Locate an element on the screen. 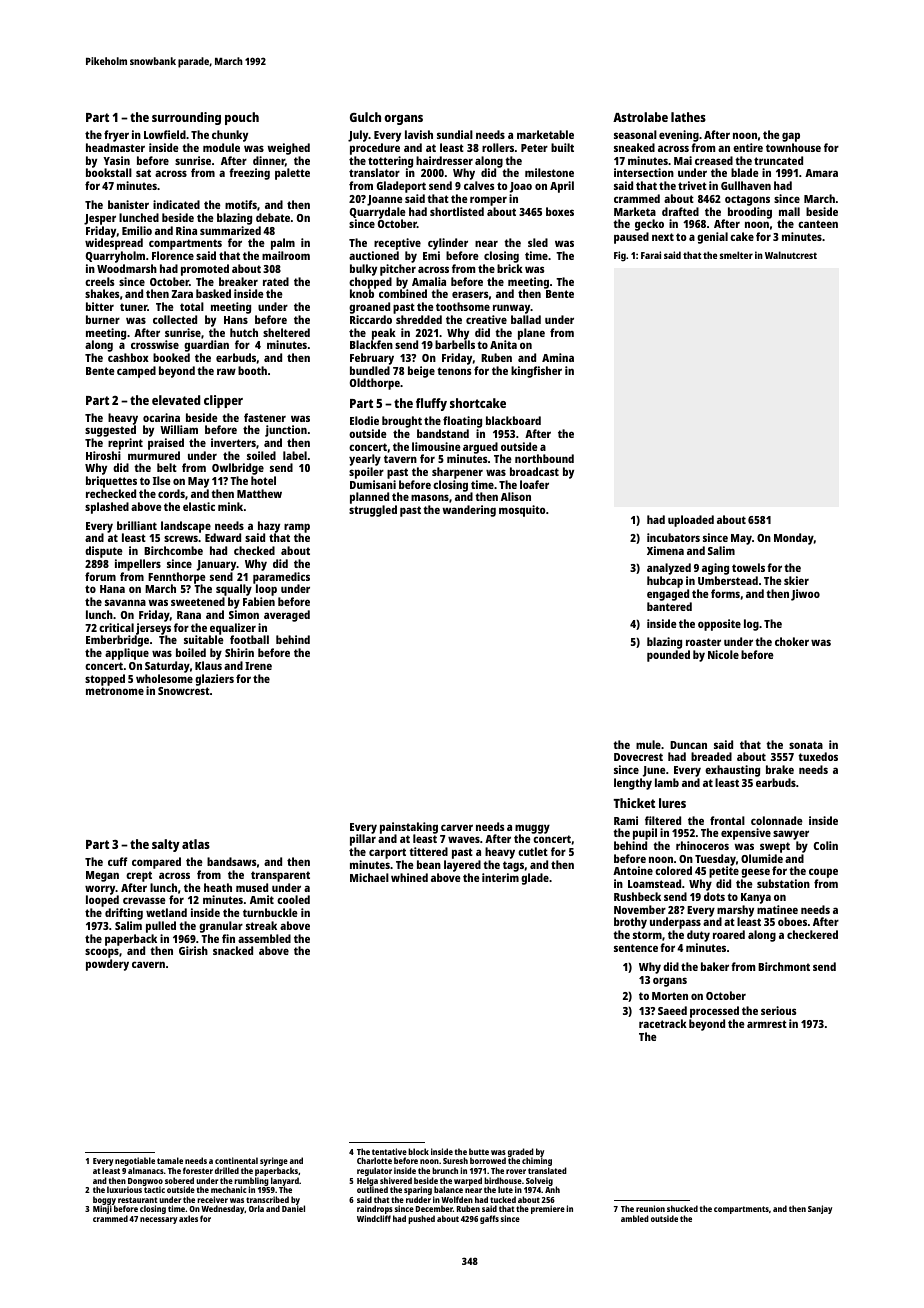 This screenshot has width=924, height=1308. sawyer is located at coordinates (791, 835).
